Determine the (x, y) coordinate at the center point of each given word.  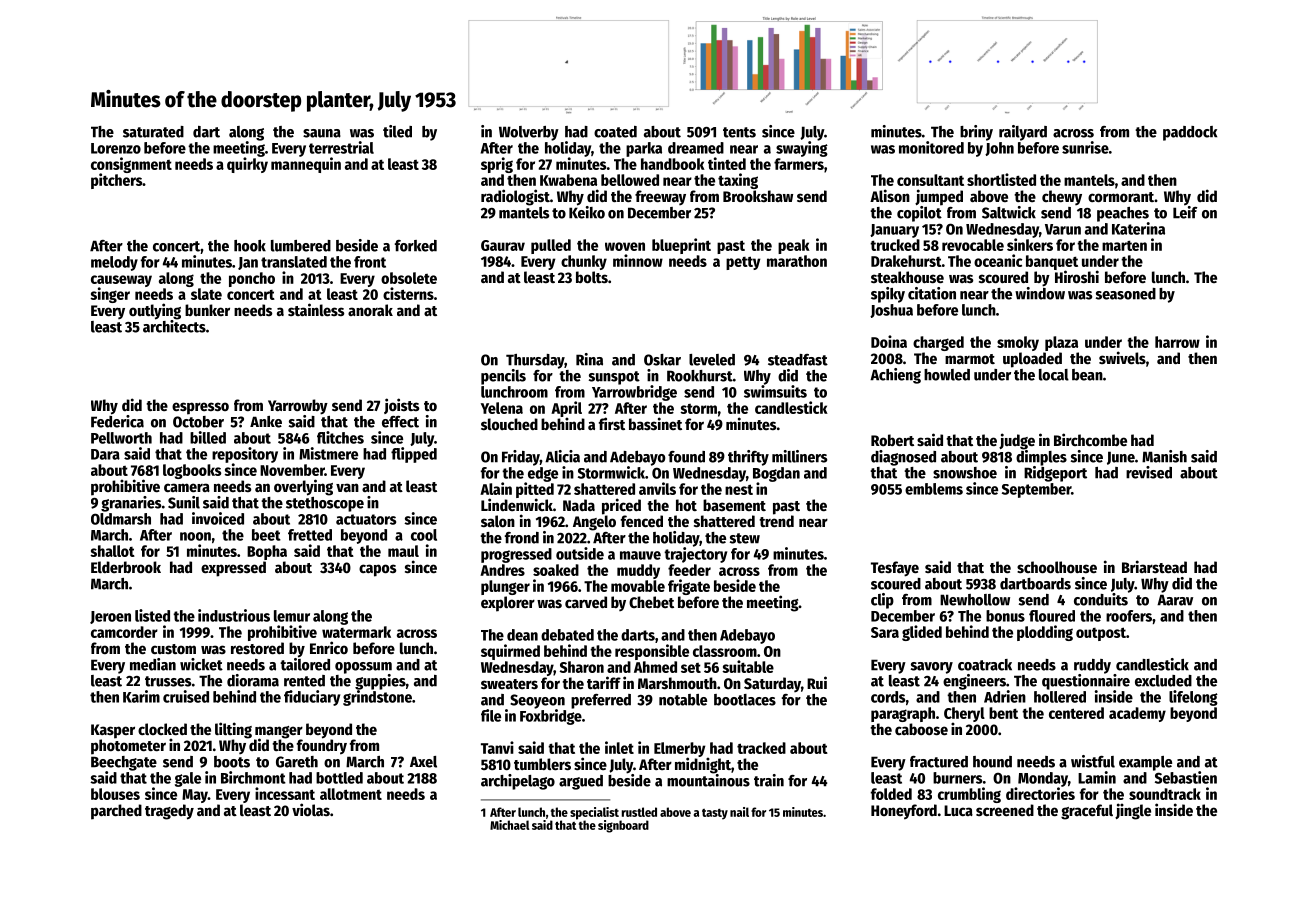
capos (377, 570)
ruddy (1092, 666)
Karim (141, 696)
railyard (1023, 133)
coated (615, 132)
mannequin (306, 165)
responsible (652, 652)
